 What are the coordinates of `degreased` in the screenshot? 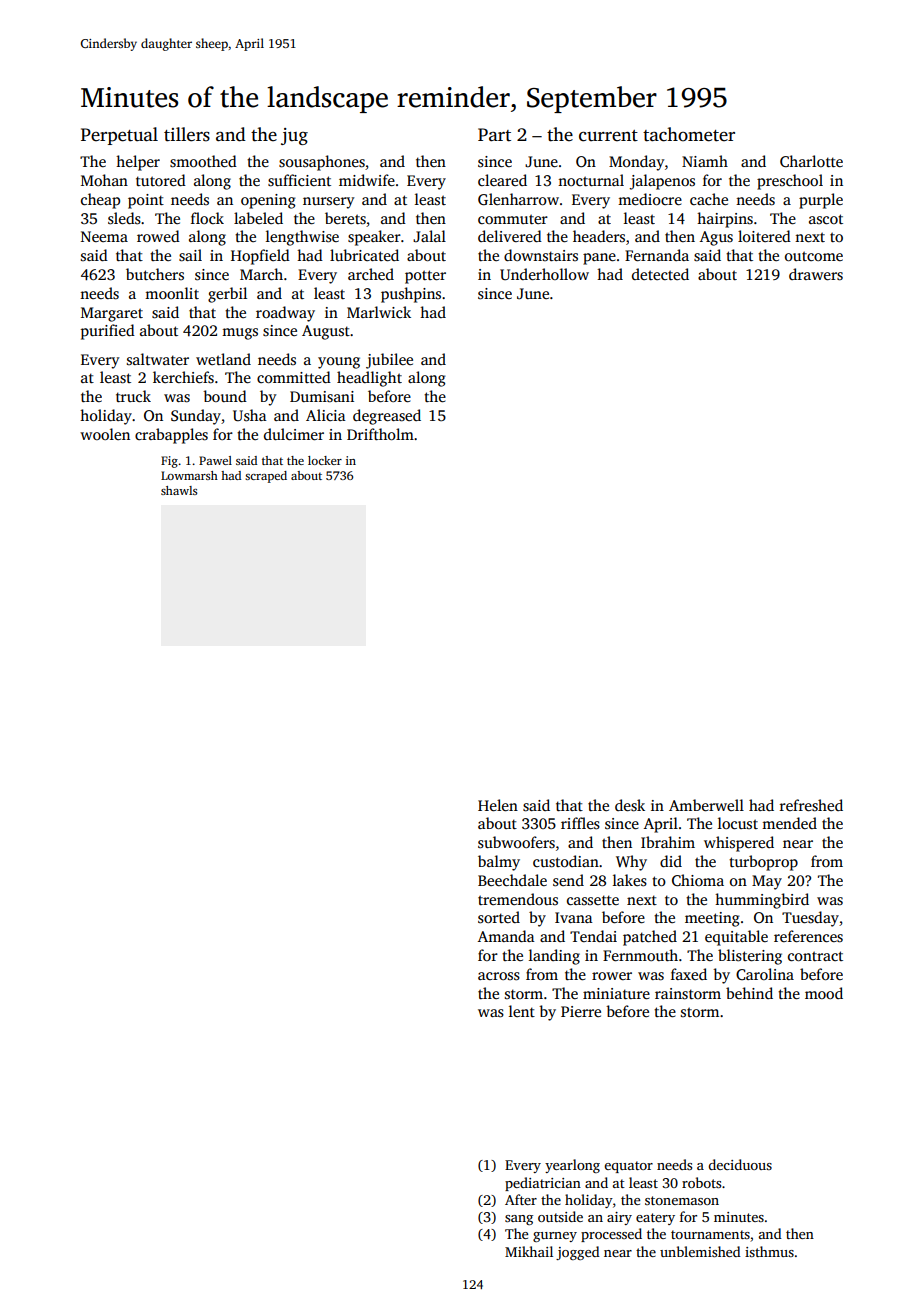 It's located at (387, 417).
